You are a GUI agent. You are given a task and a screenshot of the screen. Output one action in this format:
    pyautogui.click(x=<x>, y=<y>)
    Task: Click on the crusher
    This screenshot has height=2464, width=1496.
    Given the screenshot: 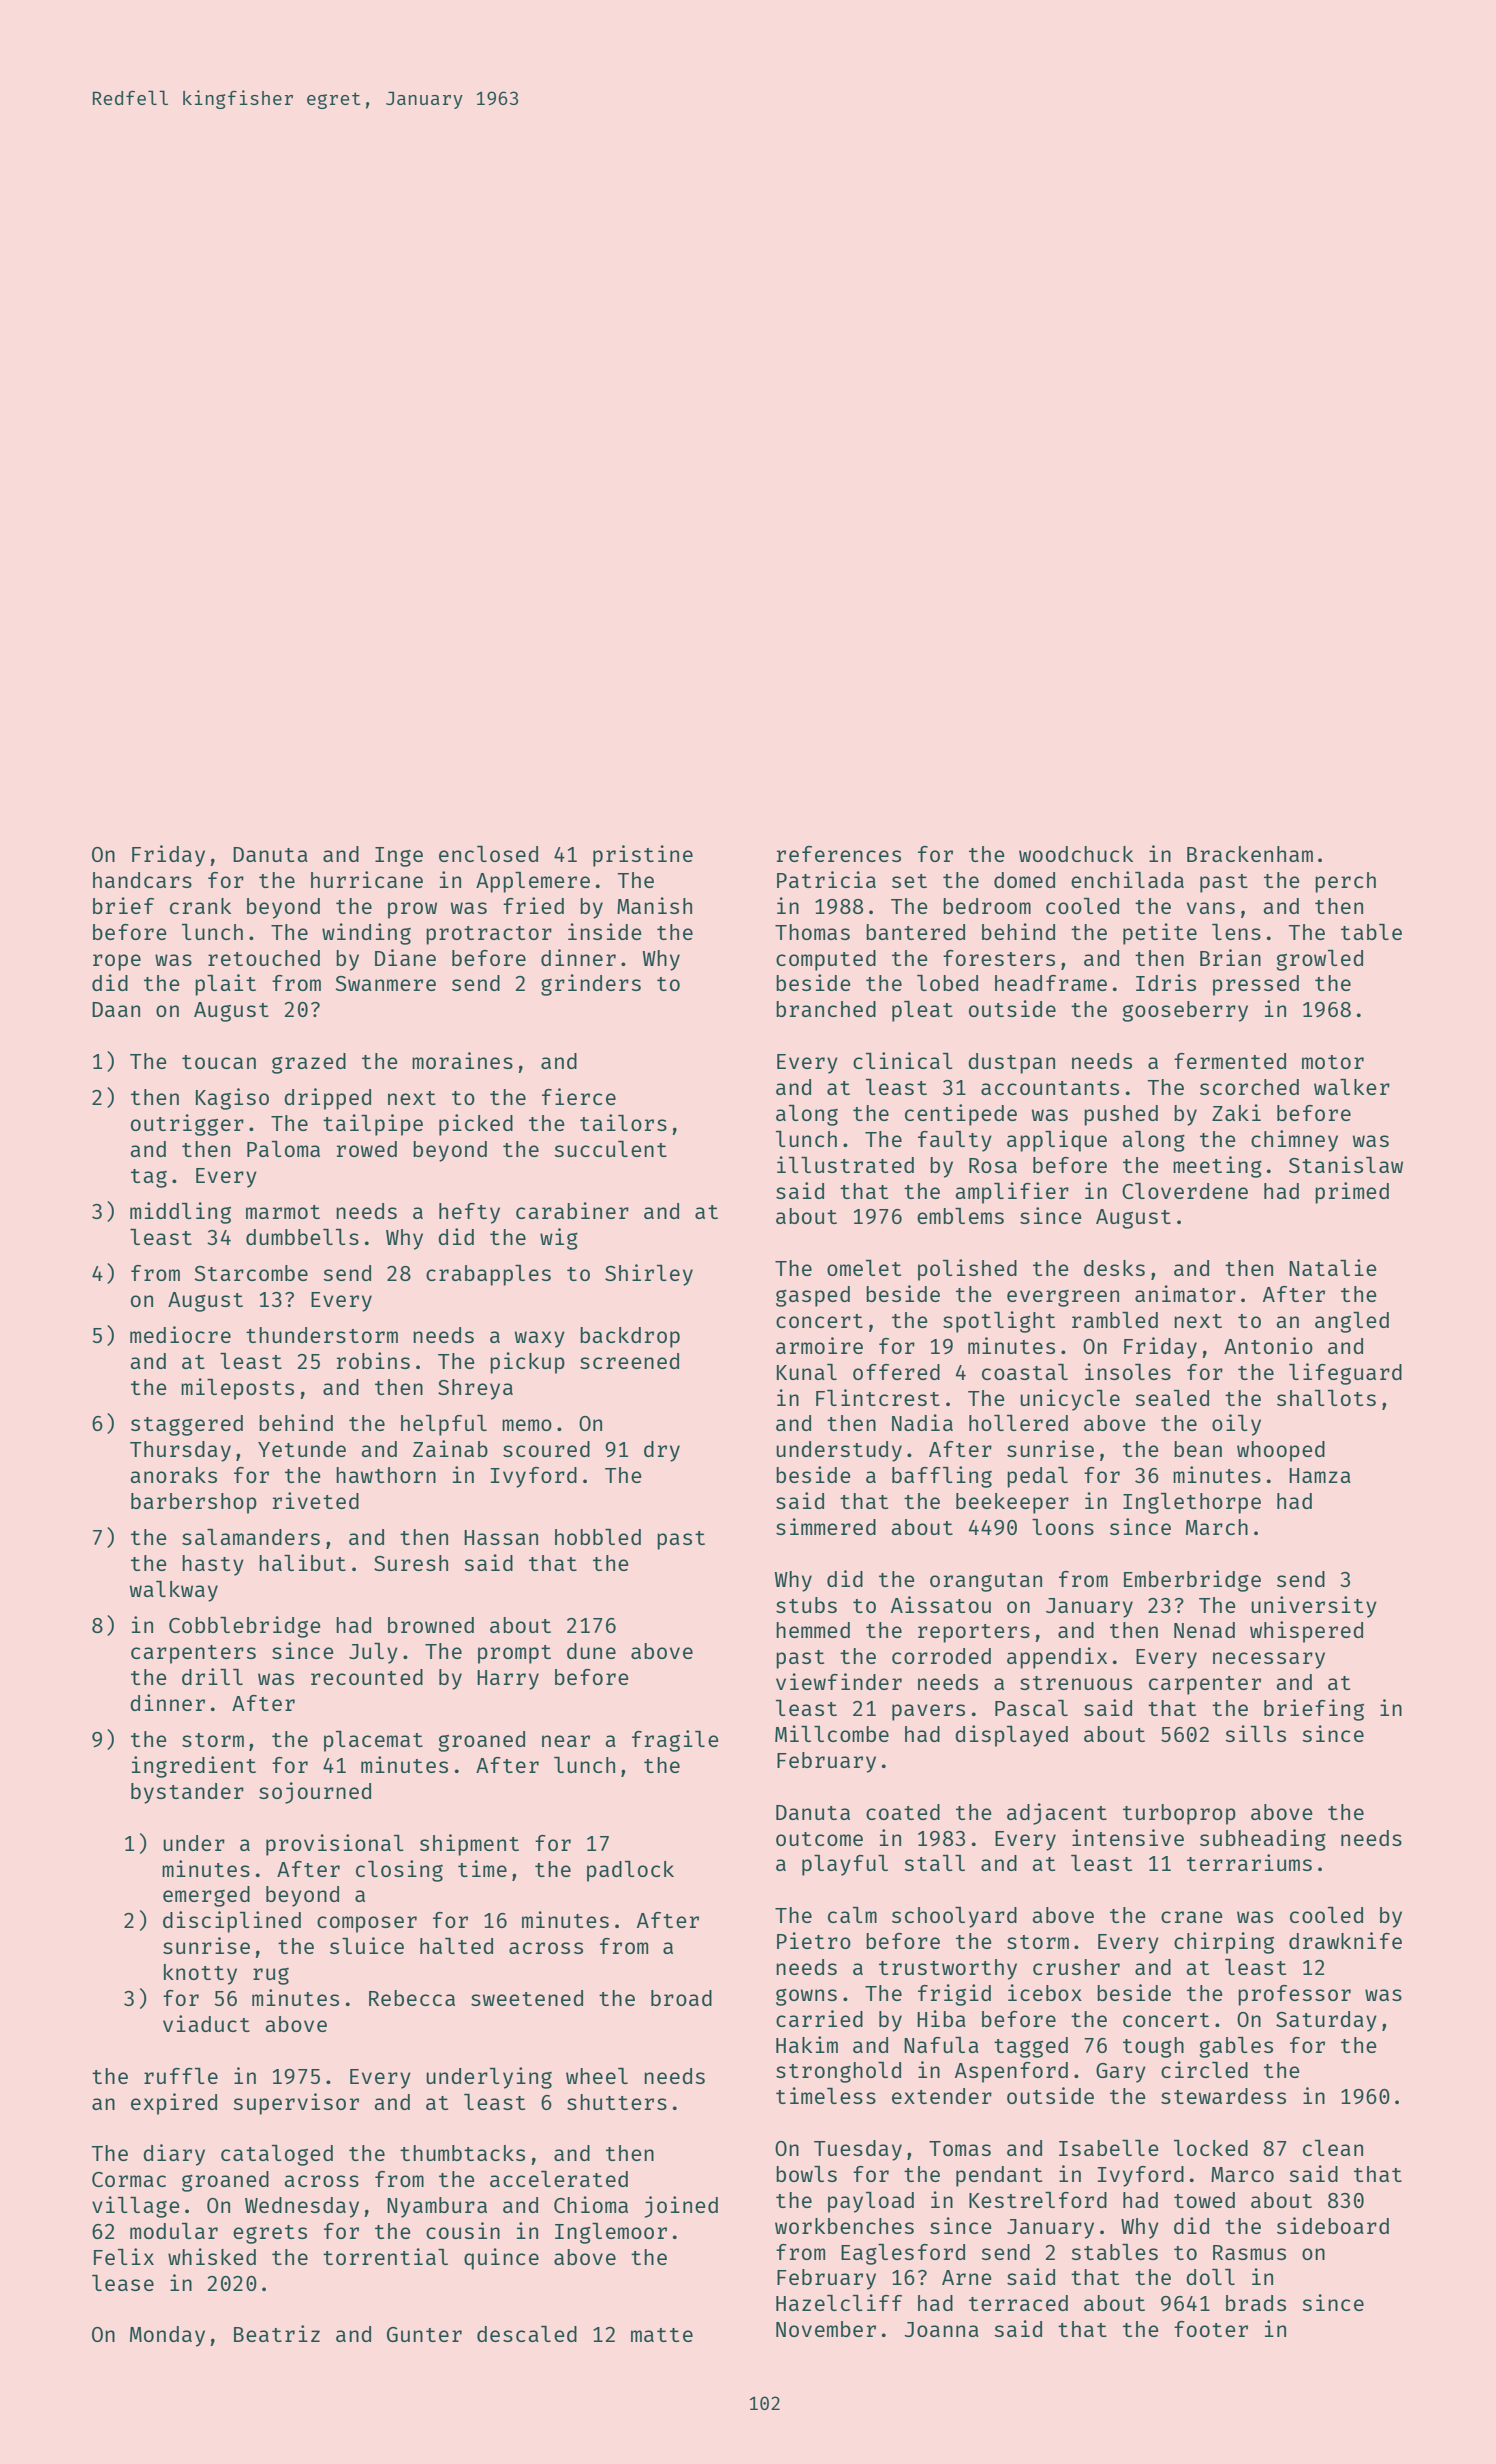 What is the action you would take?
    pyautogui.click(x=1076, y=1967)
